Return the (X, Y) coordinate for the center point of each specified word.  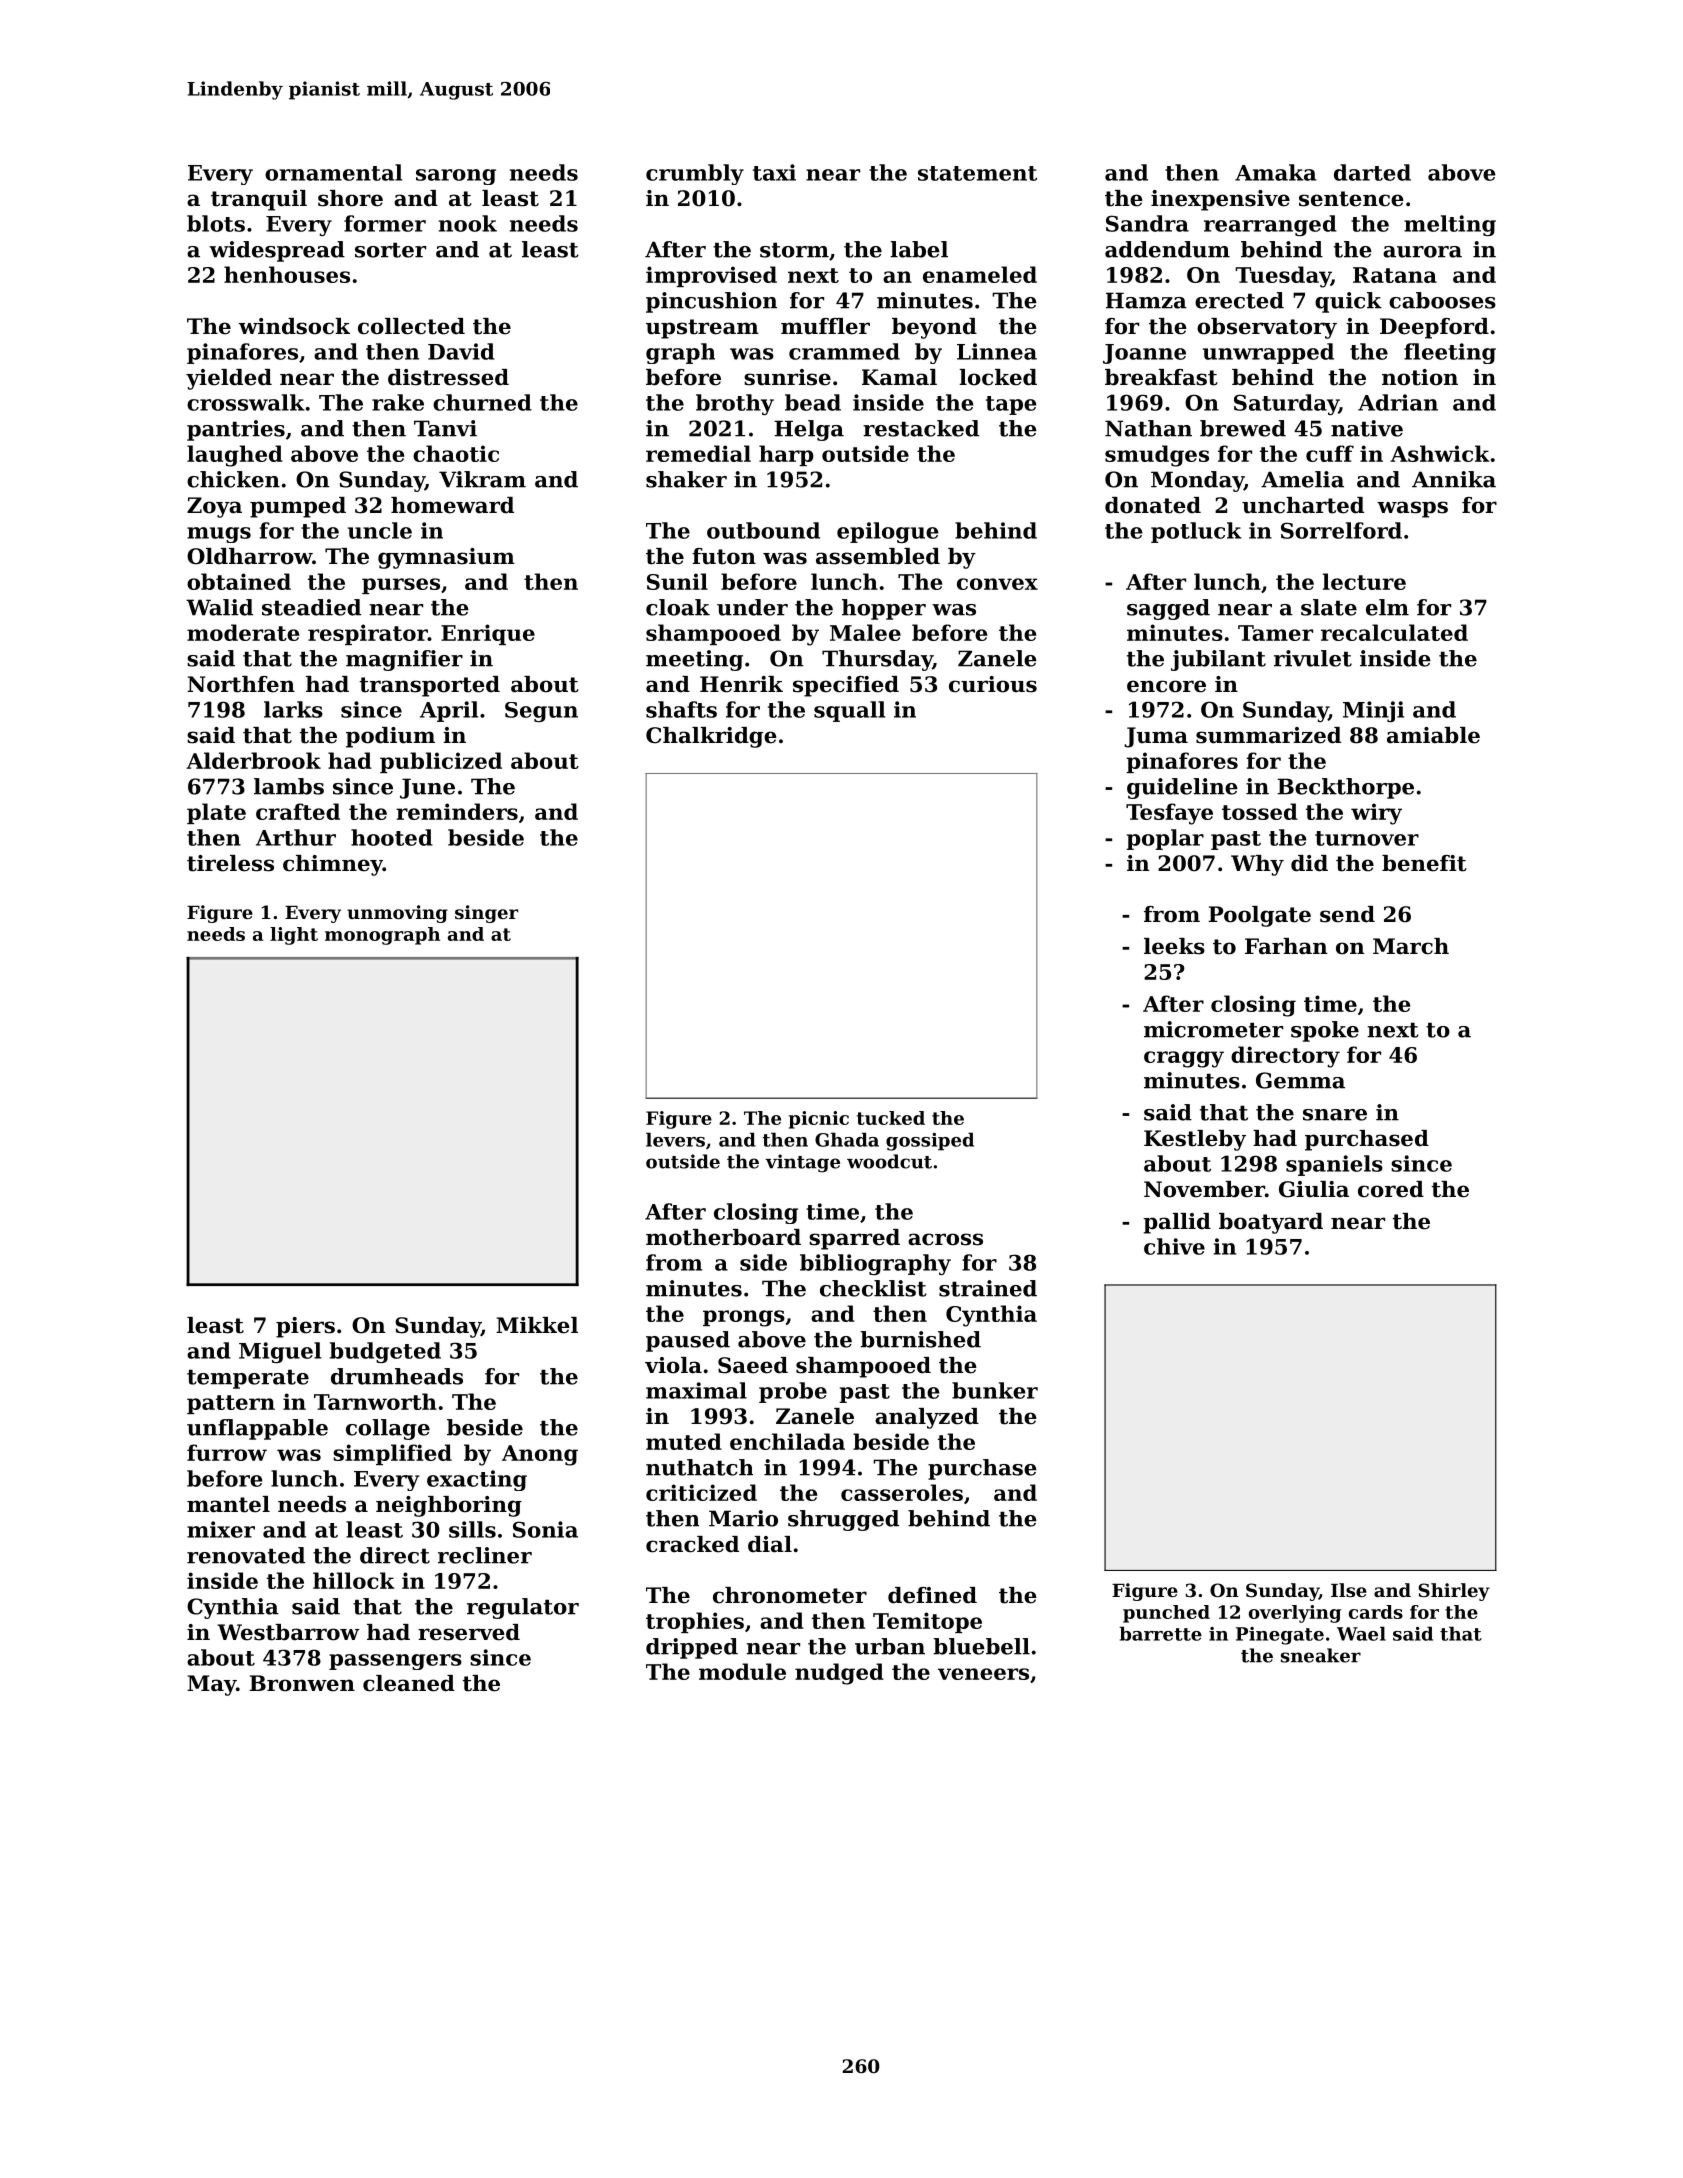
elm (1387, 607)
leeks (1174, 946)
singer (486, 914)
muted (684, 1441)
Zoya (214, 507)
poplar (1165, 839)
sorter (390, 250)
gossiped (930, 1141)
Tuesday (1283, 277)
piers (305, 1327)
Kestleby (1195, 1140)
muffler (825, 326)
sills (472, 1529)
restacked (921, 428)
